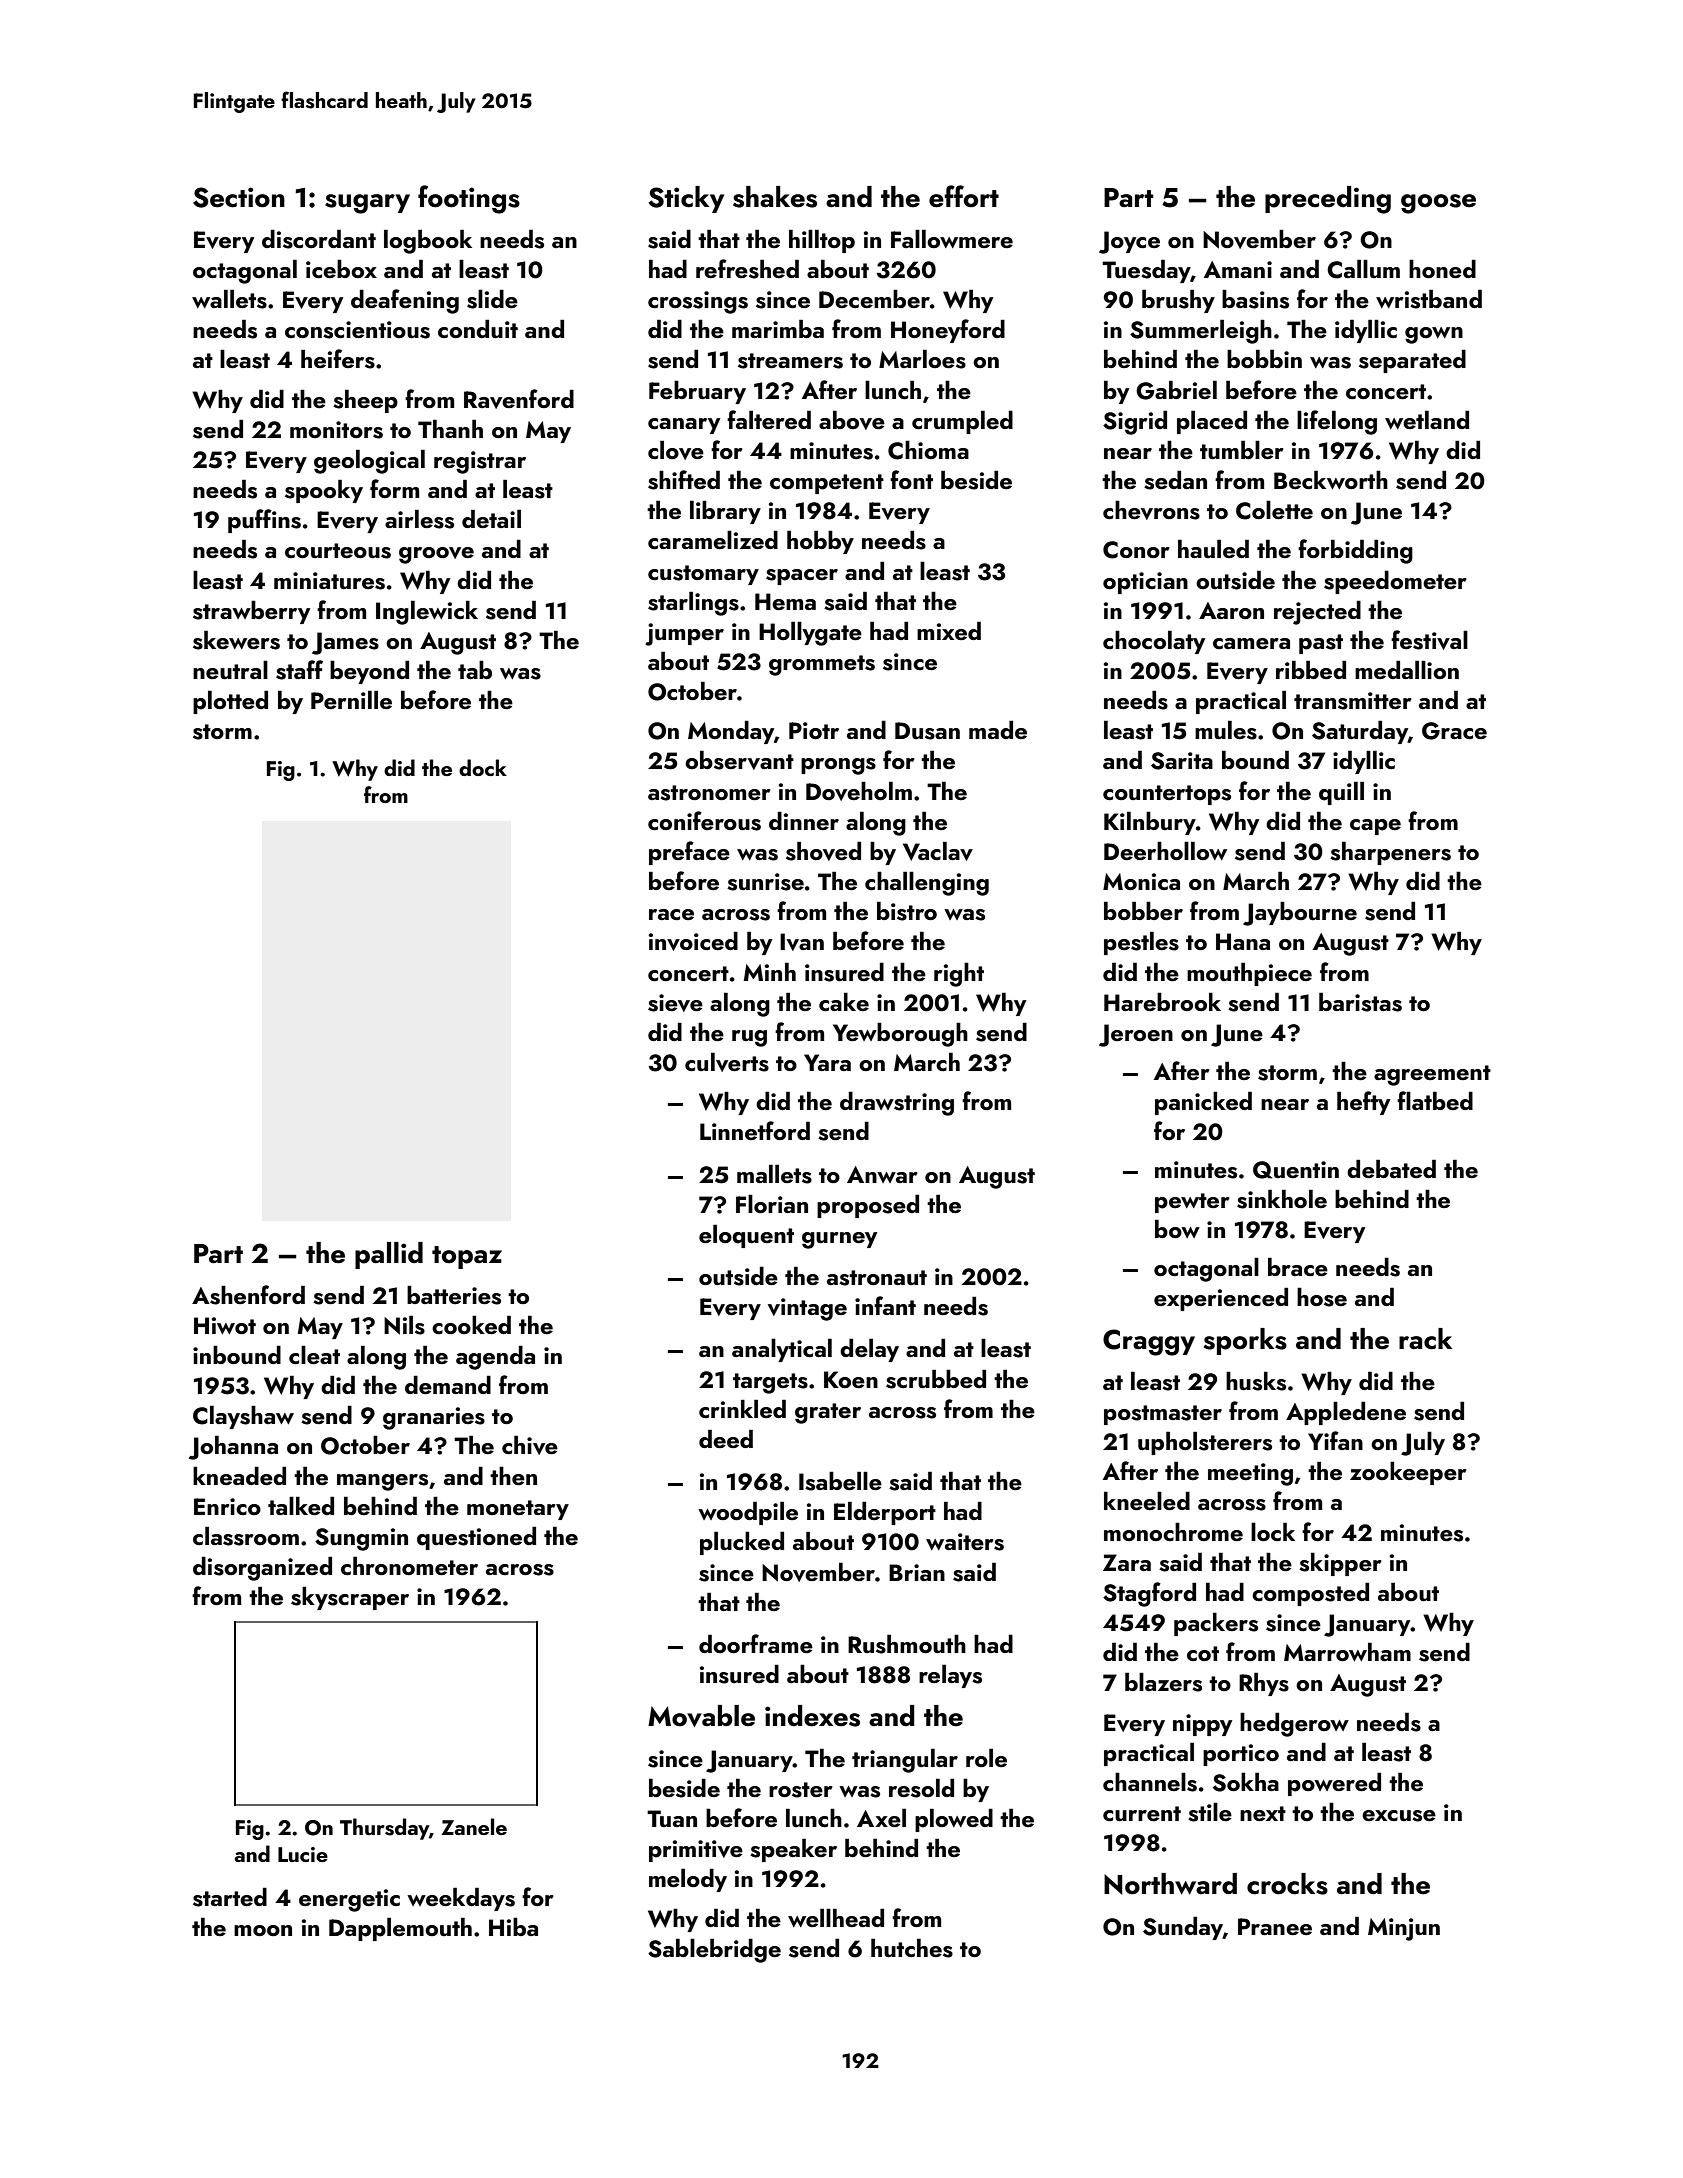 The image size is (1683, 2178). I want to click on festival, so click(1429, 640).
